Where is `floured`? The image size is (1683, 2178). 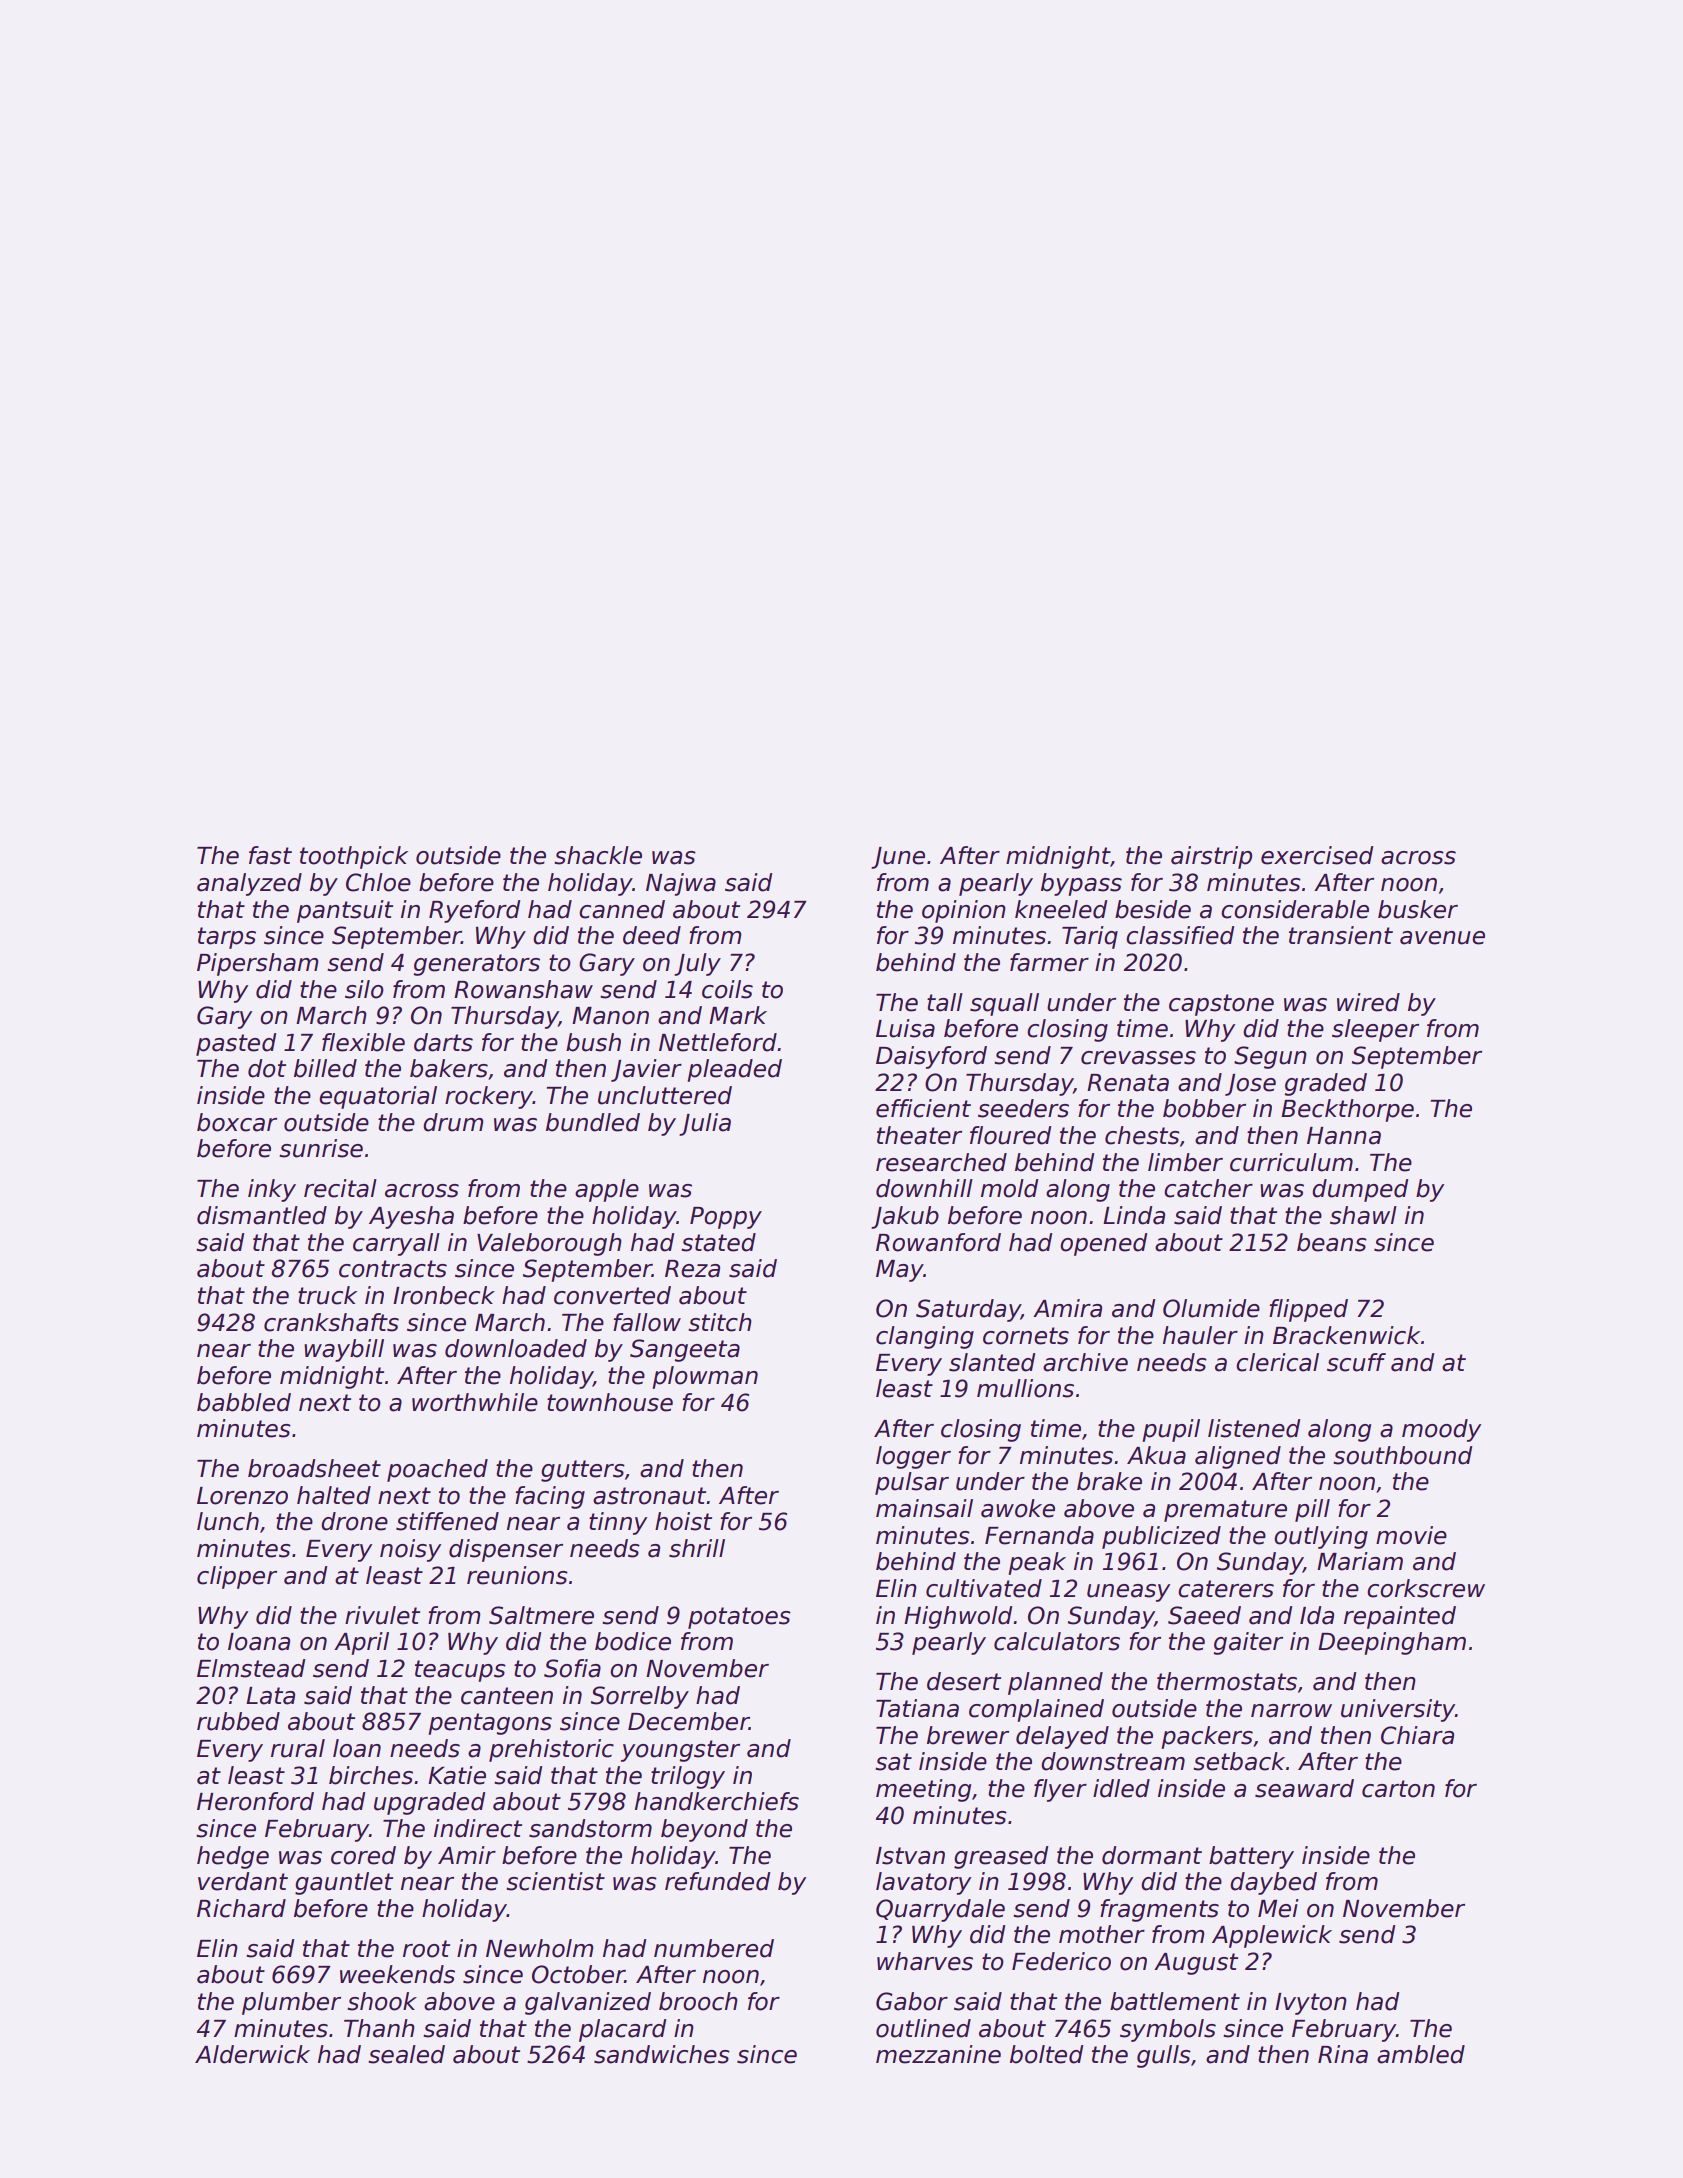 floured is located at coordinates (1010, 1135).
